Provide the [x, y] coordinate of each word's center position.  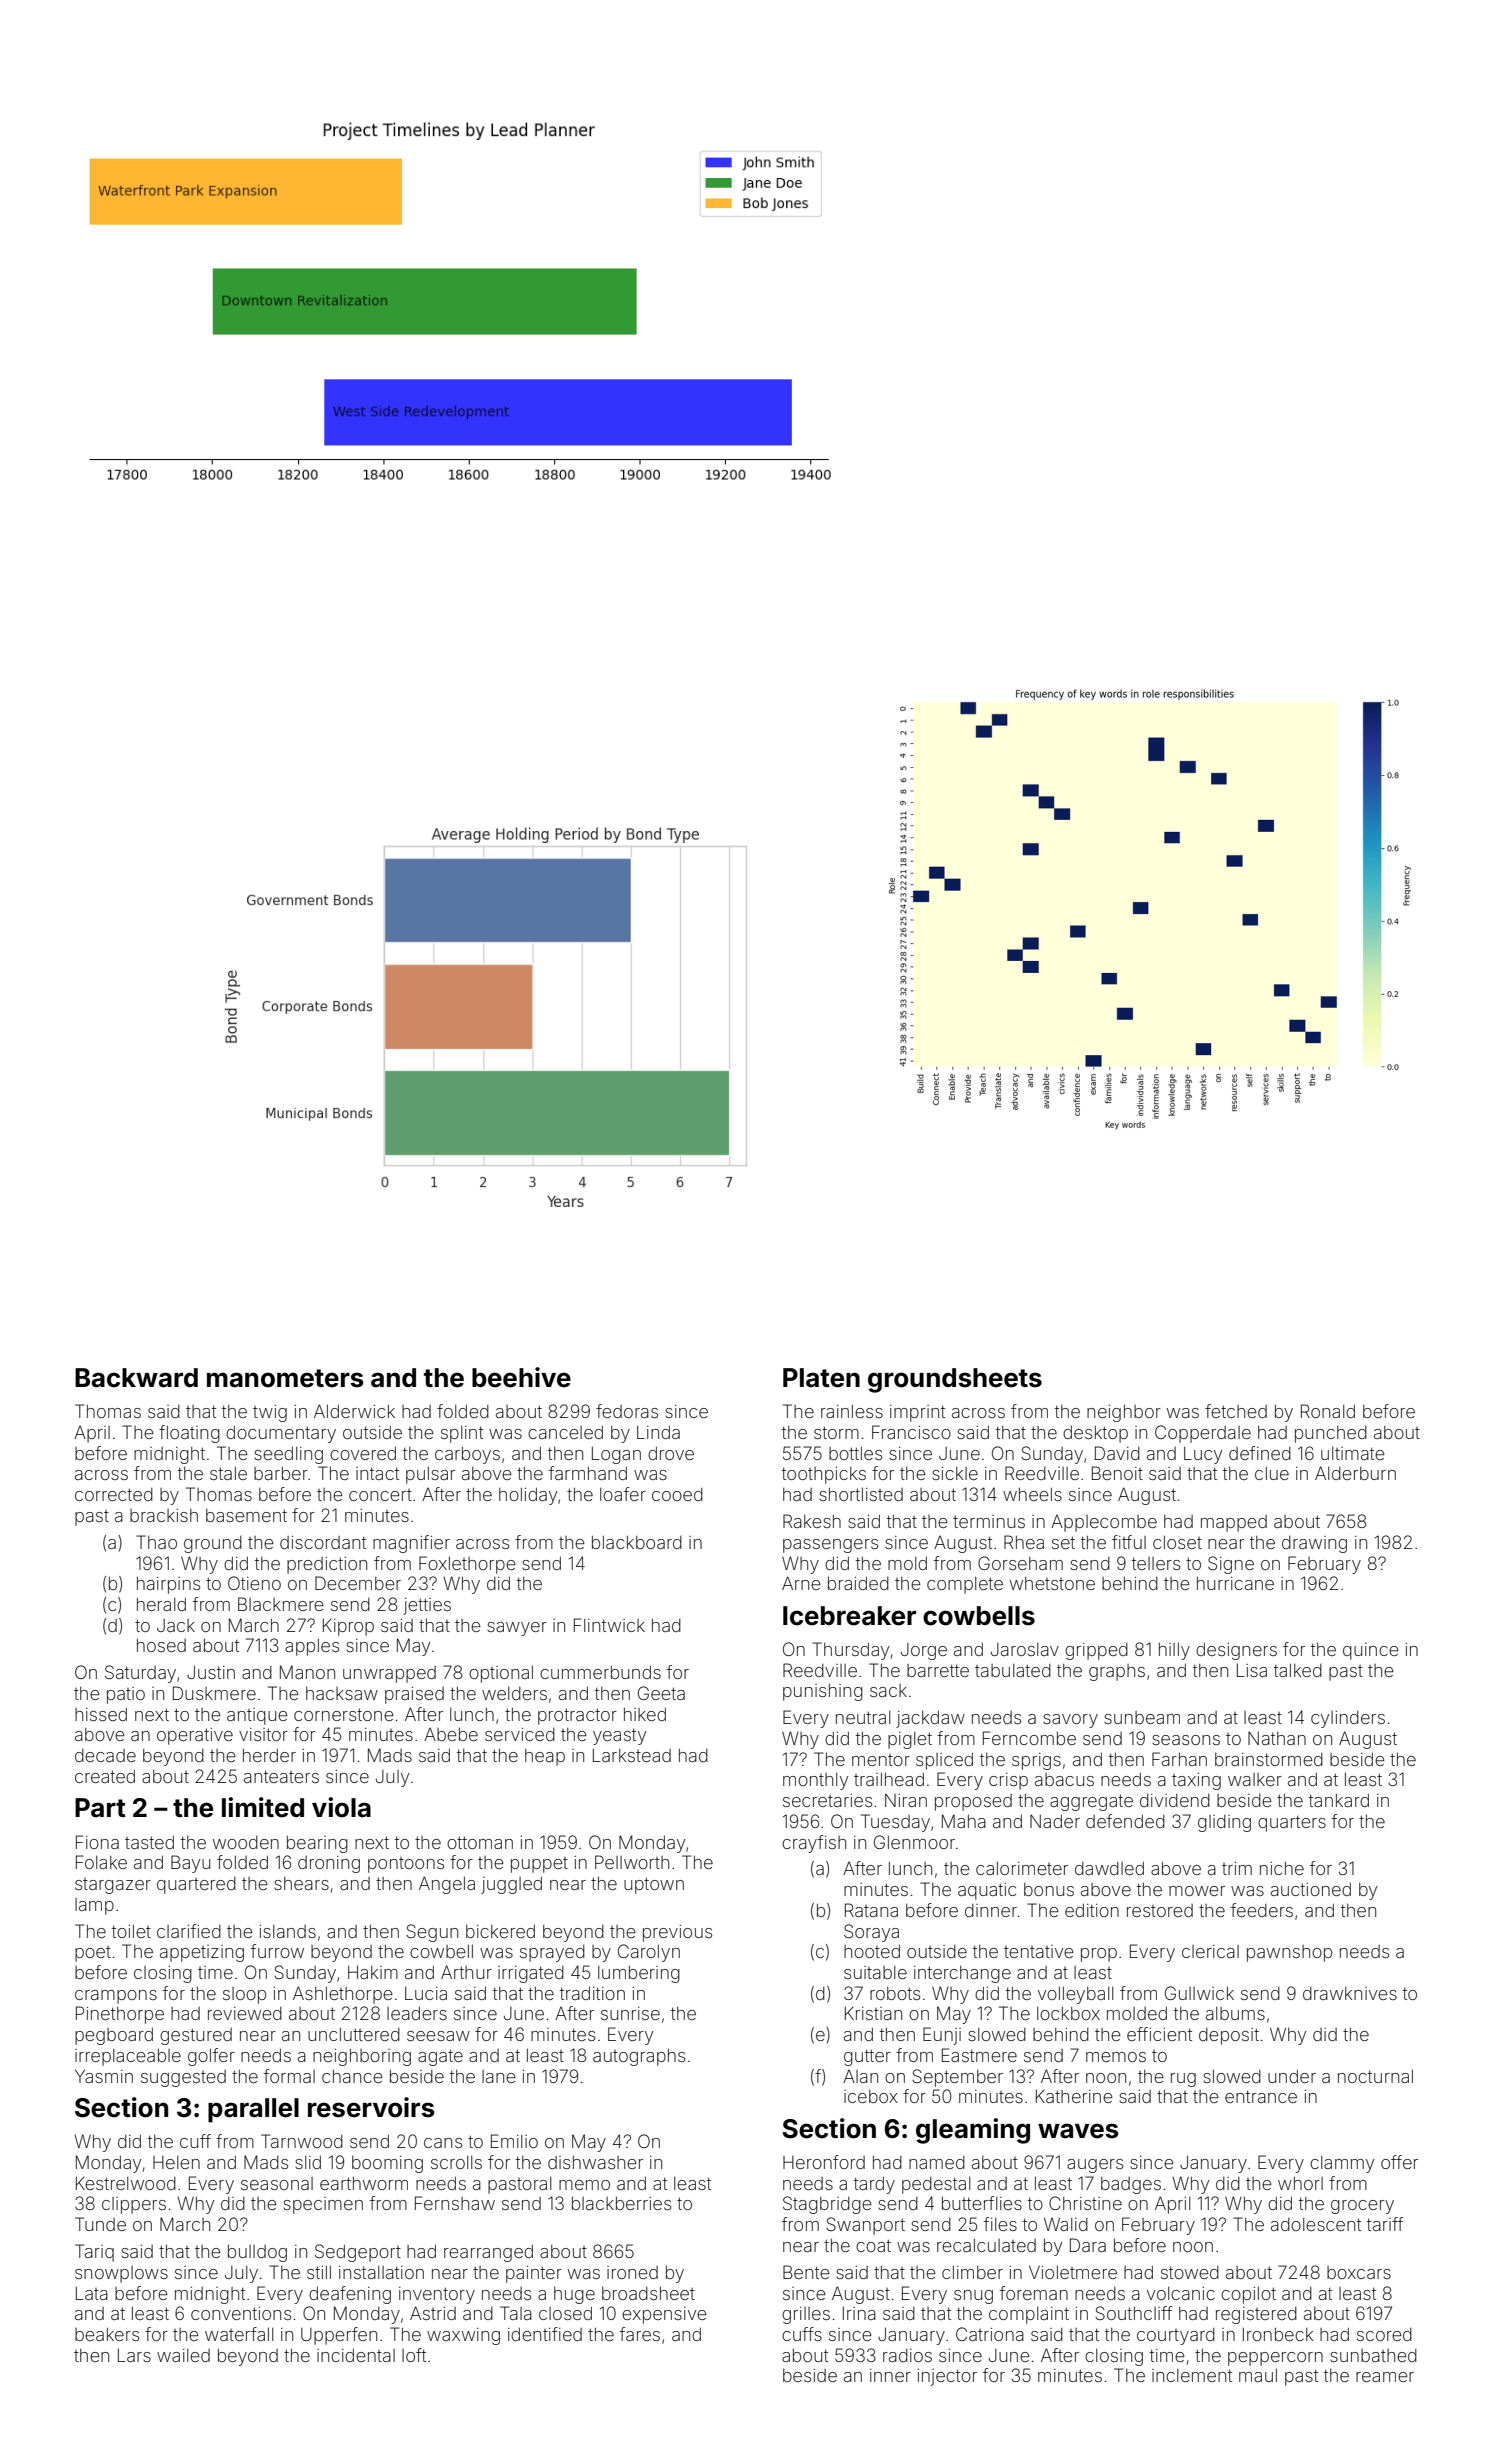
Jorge [924, 1651]
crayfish [814, 1844]
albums [1235, 2013]
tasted [149, 1842]
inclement [1192, 2375]
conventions [241, 2313]
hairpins [168, 1585]
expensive [664, 2315]
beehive [521, 1377]
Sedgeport [358, 2253]
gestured [196, 2036]
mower [1197, 1891]
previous [677, 1933]
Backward [136, 1378]
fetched [1236, 1411]
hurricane [1235, 1583]
